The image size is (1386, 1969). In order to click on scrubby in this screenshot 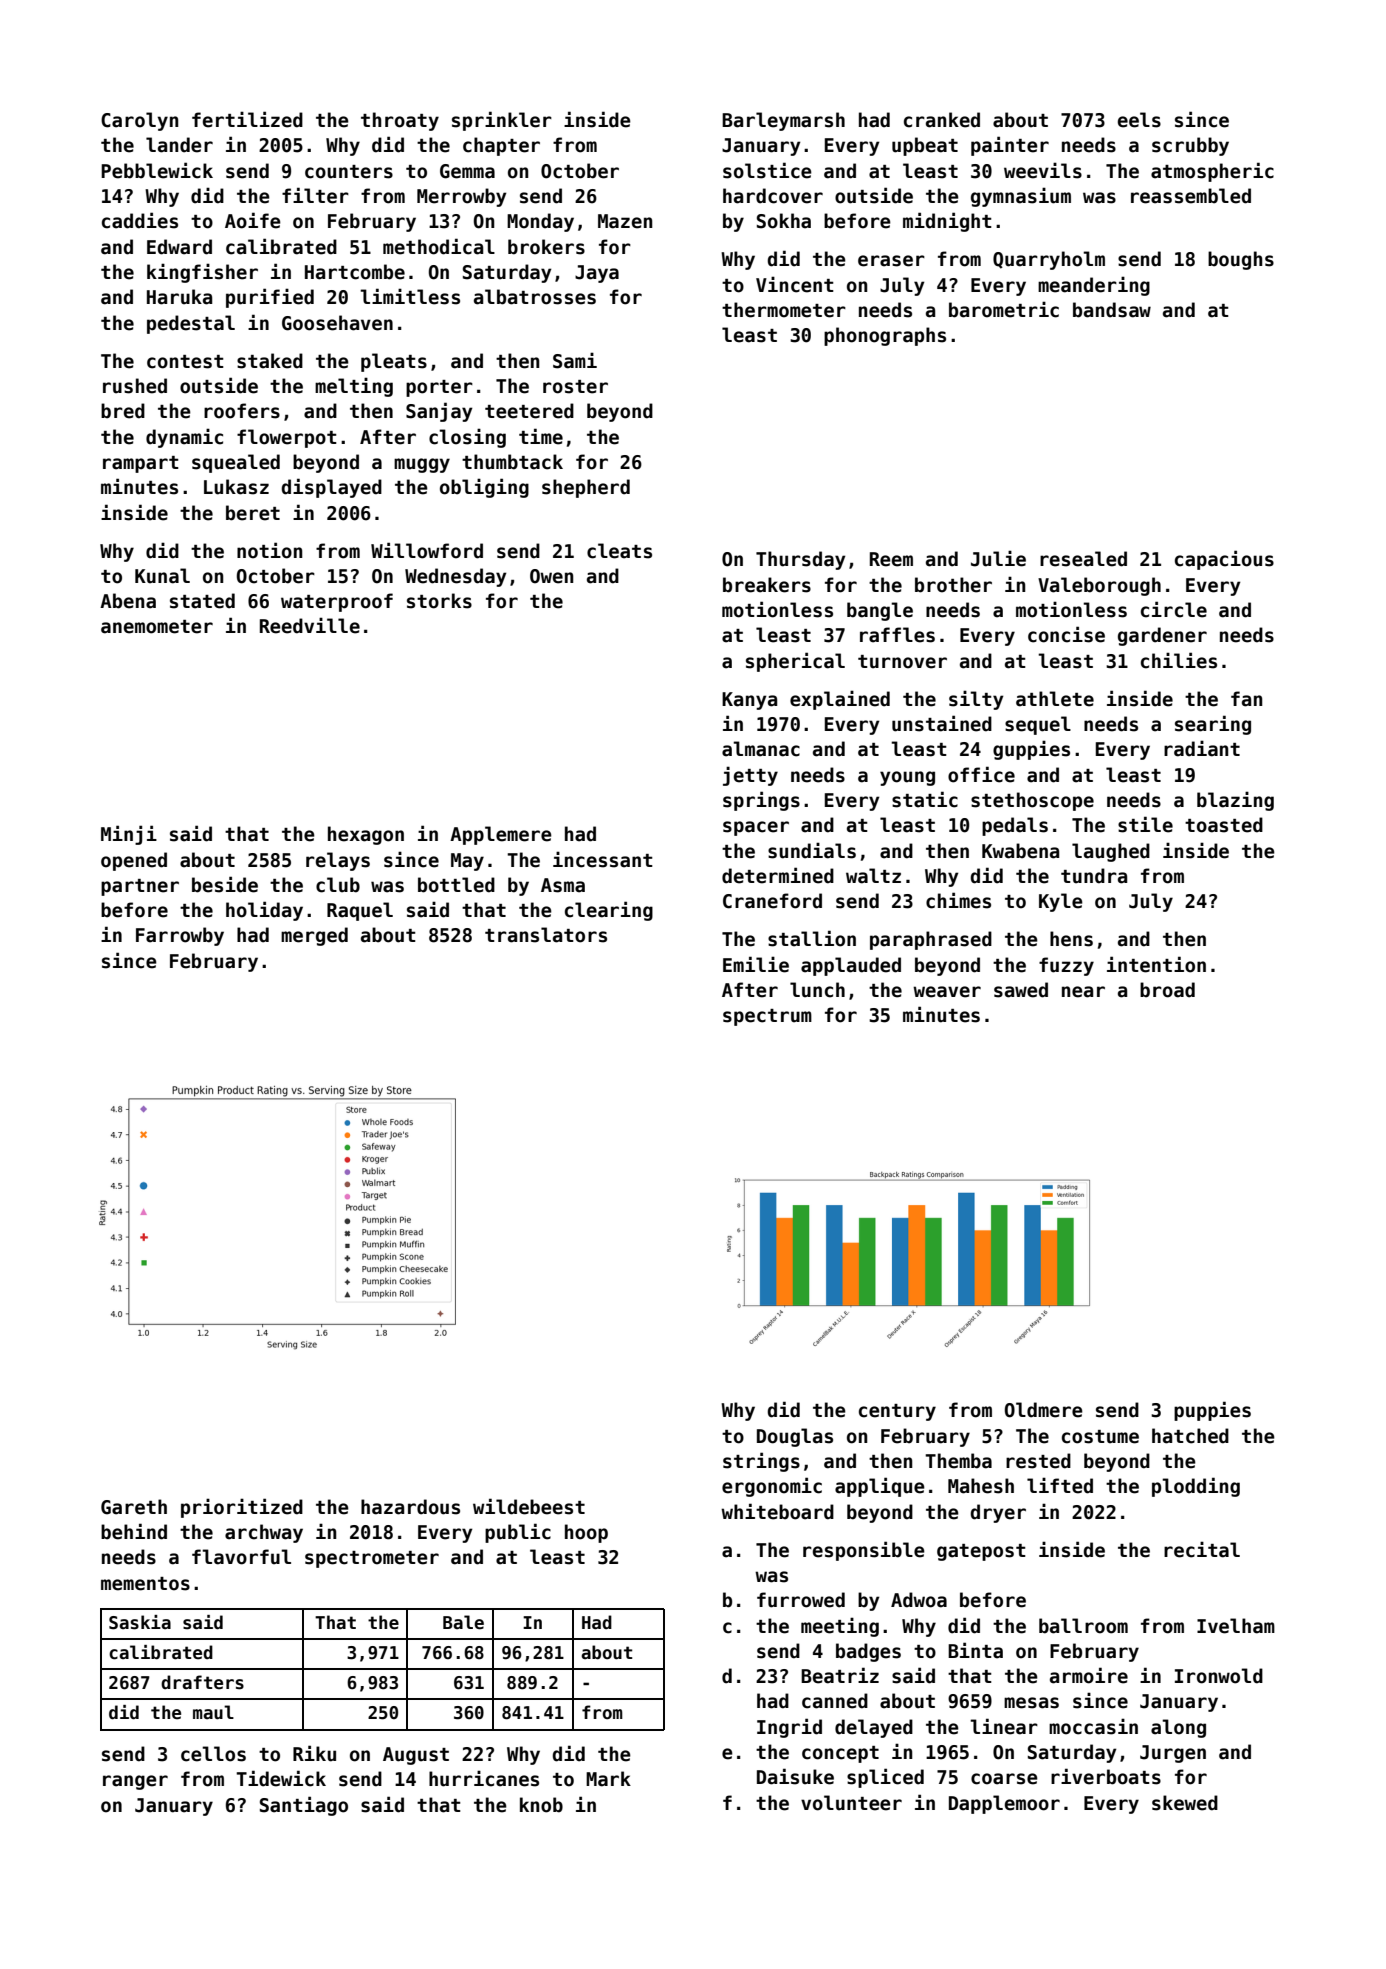, I will do `click(1190, 146)`.
